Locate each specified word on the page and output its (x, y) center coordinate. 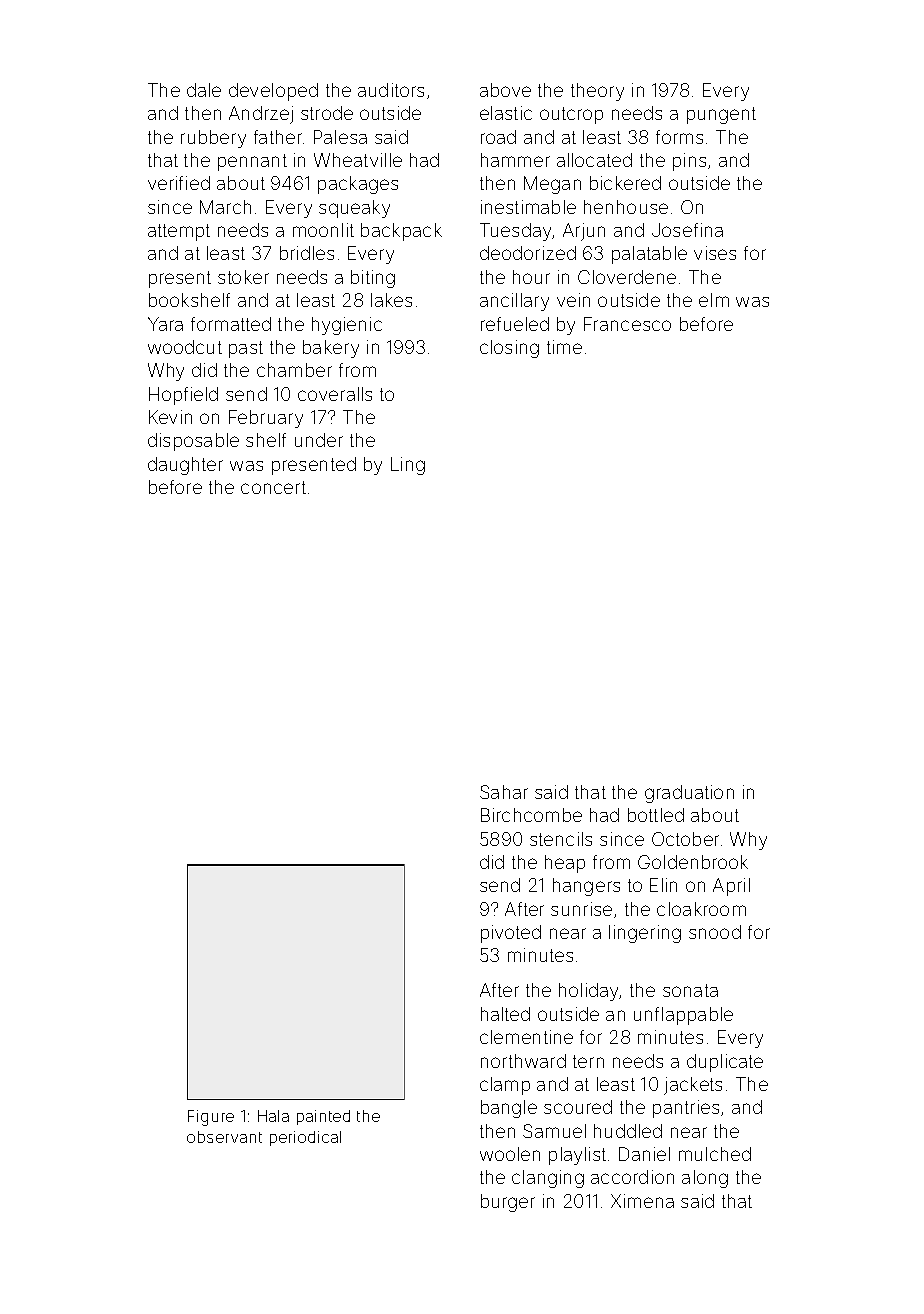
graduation (689, 794)
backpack (401, 232)
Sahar (504, 792)
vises (715, 253)
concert (273, 487)
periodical (305, 1138)
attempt (179, 232)
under (319, 440)
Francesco (627, 324)
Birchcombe (531, 815)
